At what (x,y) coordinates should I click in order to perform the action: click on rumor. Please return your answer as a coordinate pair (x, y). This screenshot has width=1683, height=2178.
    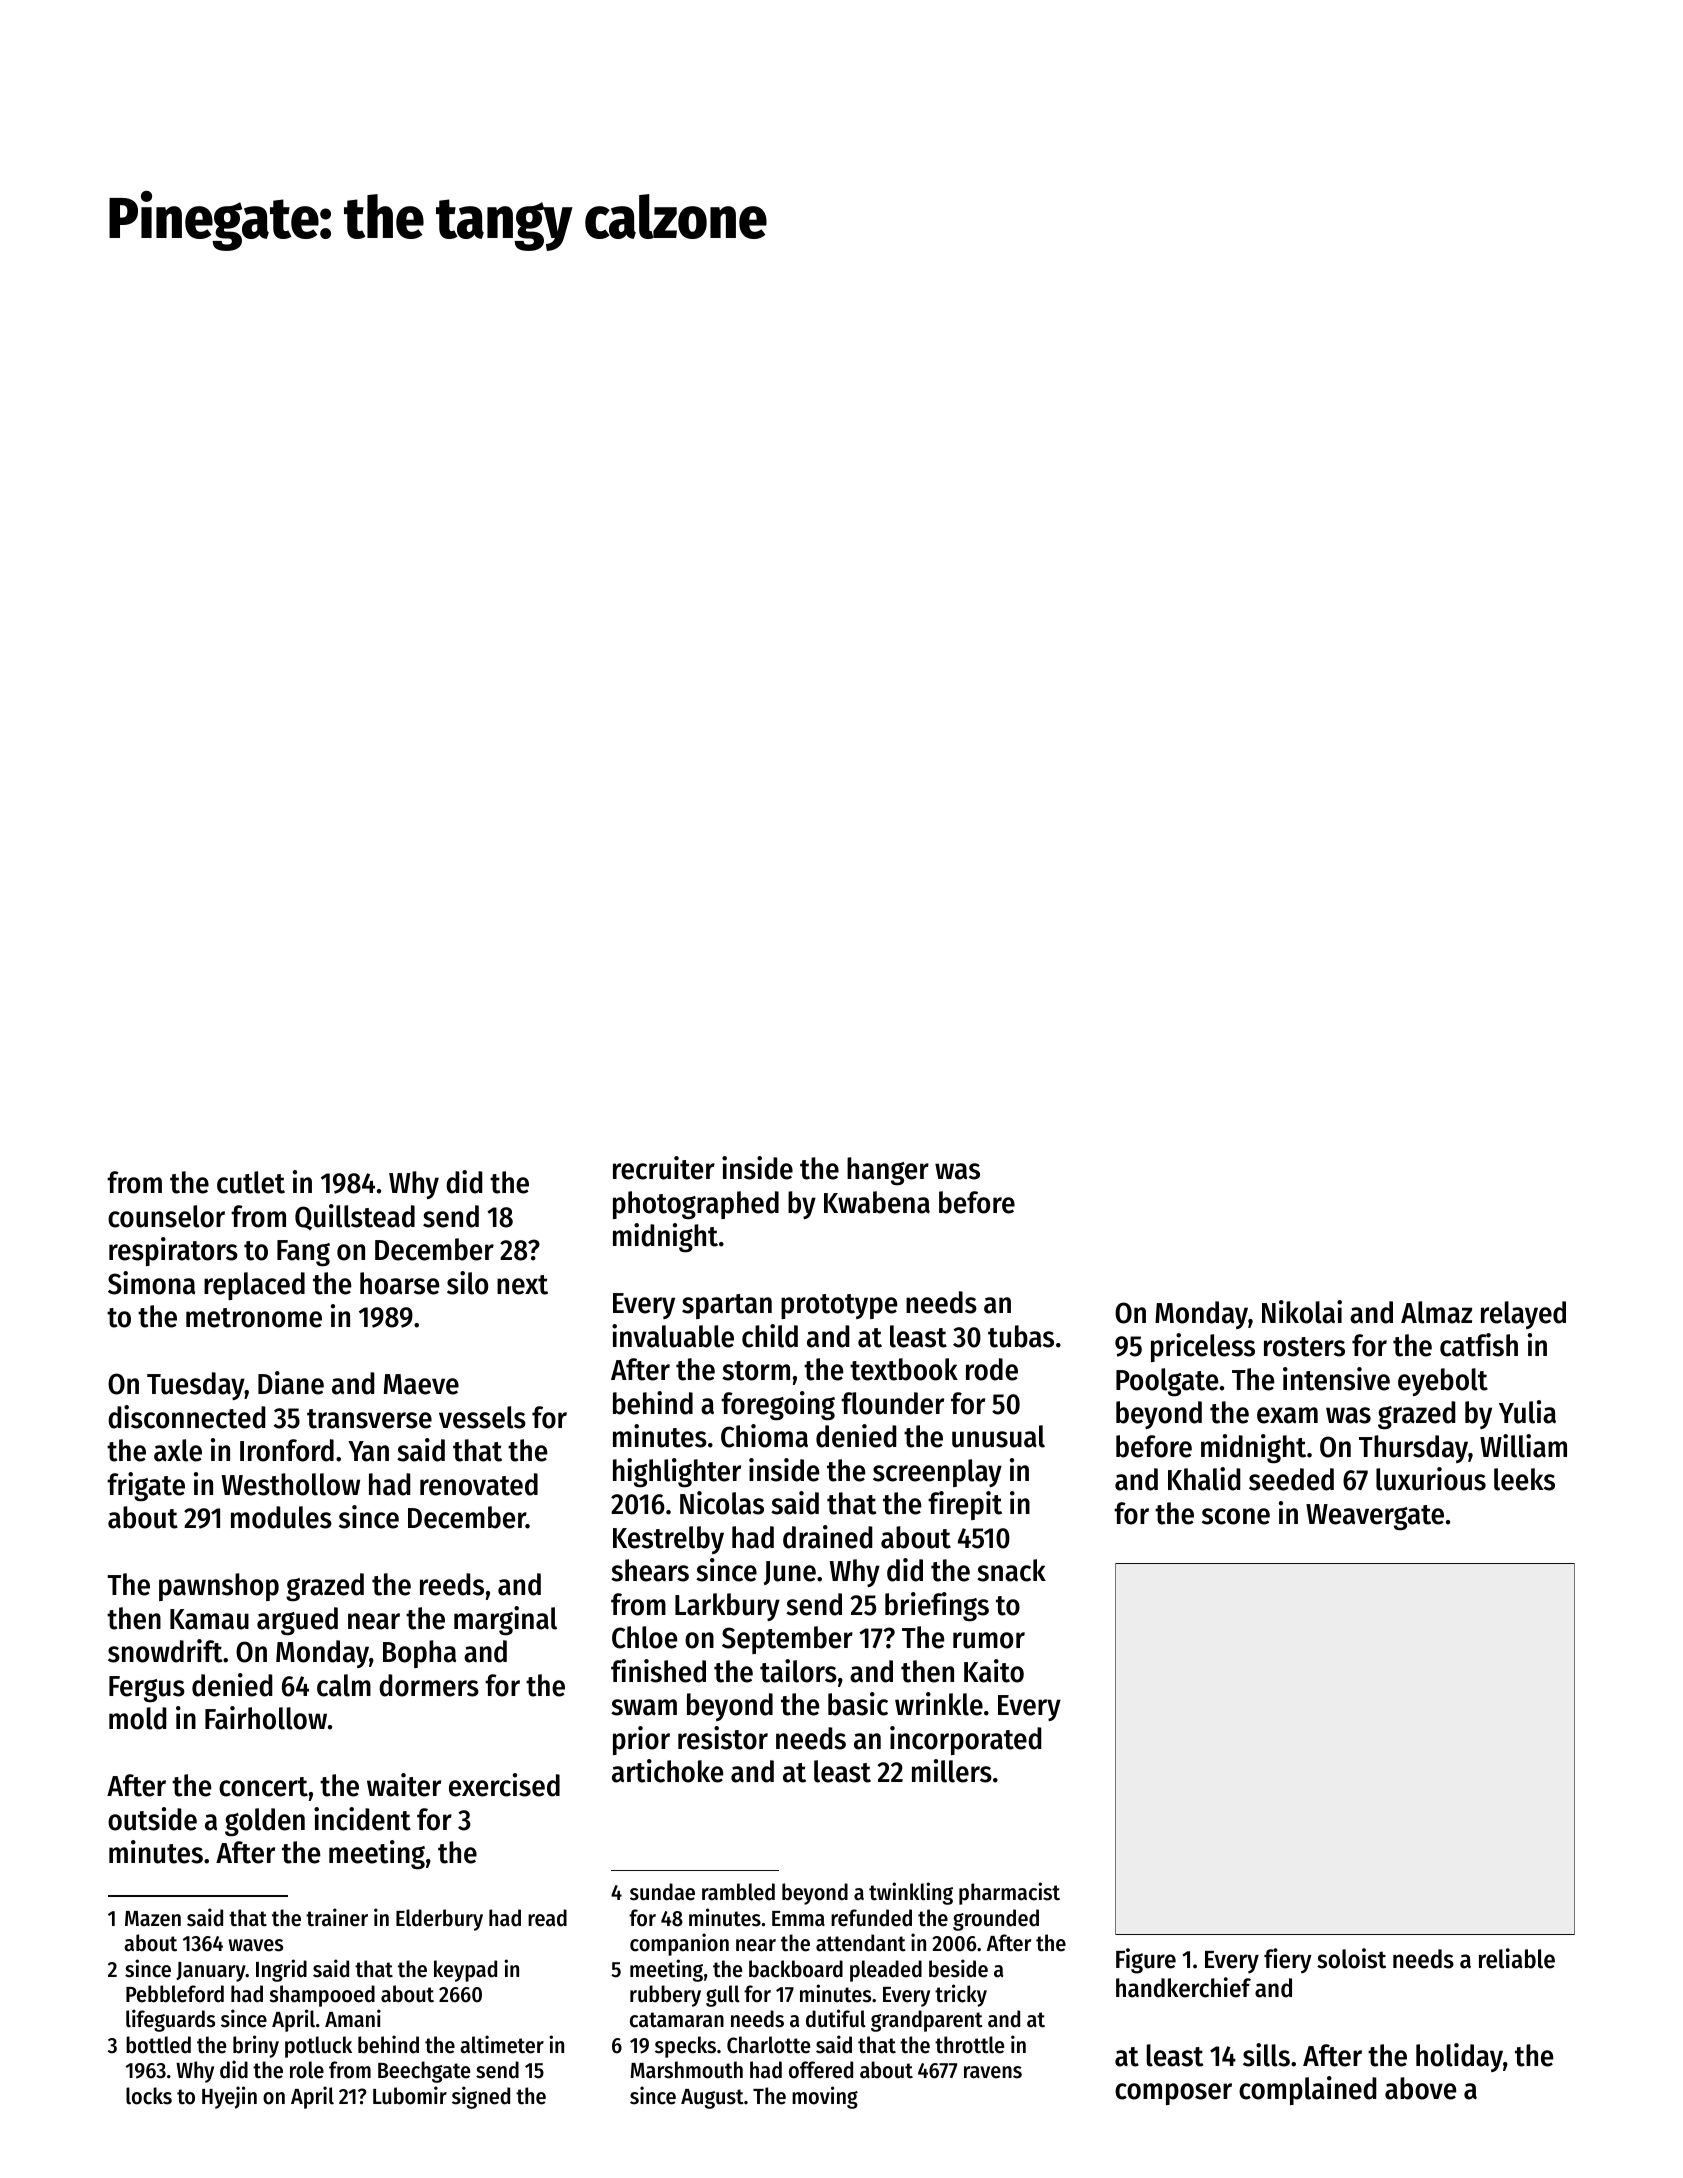
    Looking at the image, I should click on (989, 1640).
